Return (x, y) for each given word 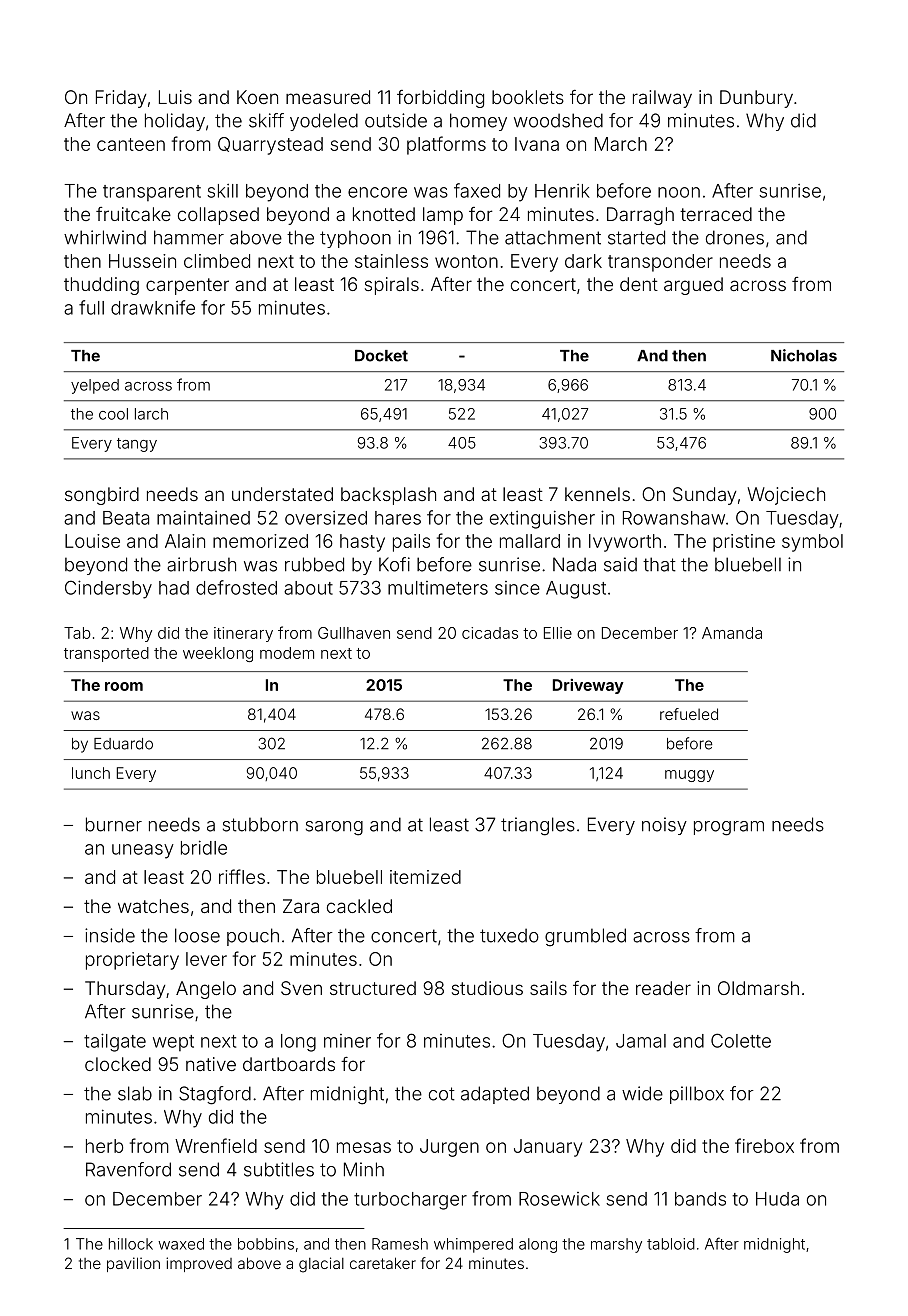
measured (328, 97)
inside (110, 935)
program (729, 828)
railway (662, 99)
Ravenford (128, 1169)
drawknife (153, 307)
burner (114, 824)
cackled (359, 906)
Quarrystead (270, 146)
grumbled (585, 937)
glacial (321, 1265)
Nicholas (804, 355)
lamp (443, 216)
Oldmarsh (758, 988)
